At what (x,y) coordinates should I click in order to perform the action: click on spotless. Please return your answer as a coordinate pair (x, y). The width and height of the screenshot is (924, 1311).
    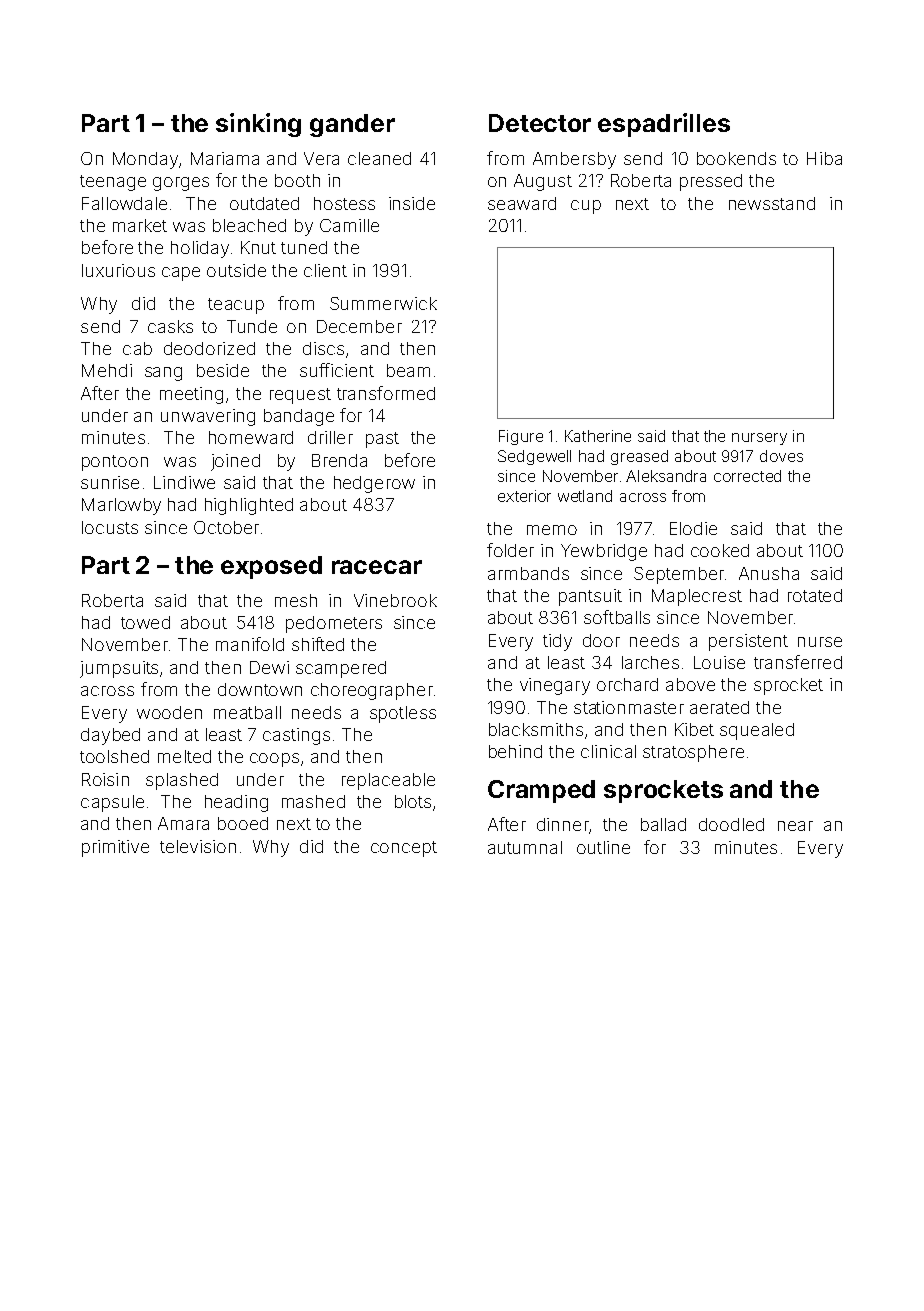
    Looking at the image, I should click on (403, 714).
